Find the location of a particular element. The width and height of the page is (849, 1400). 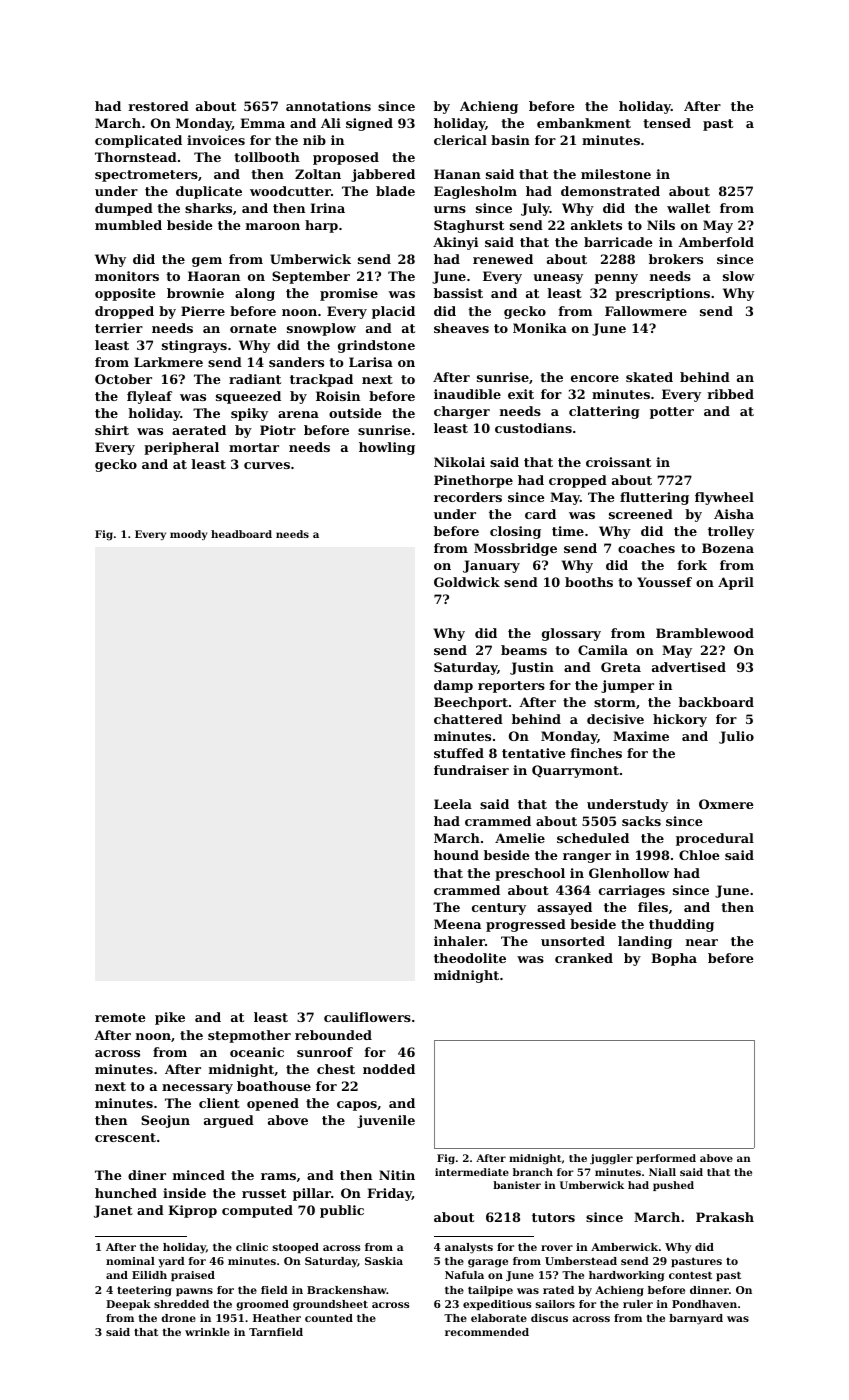

nodded is located at coordinates (389, 1069).
